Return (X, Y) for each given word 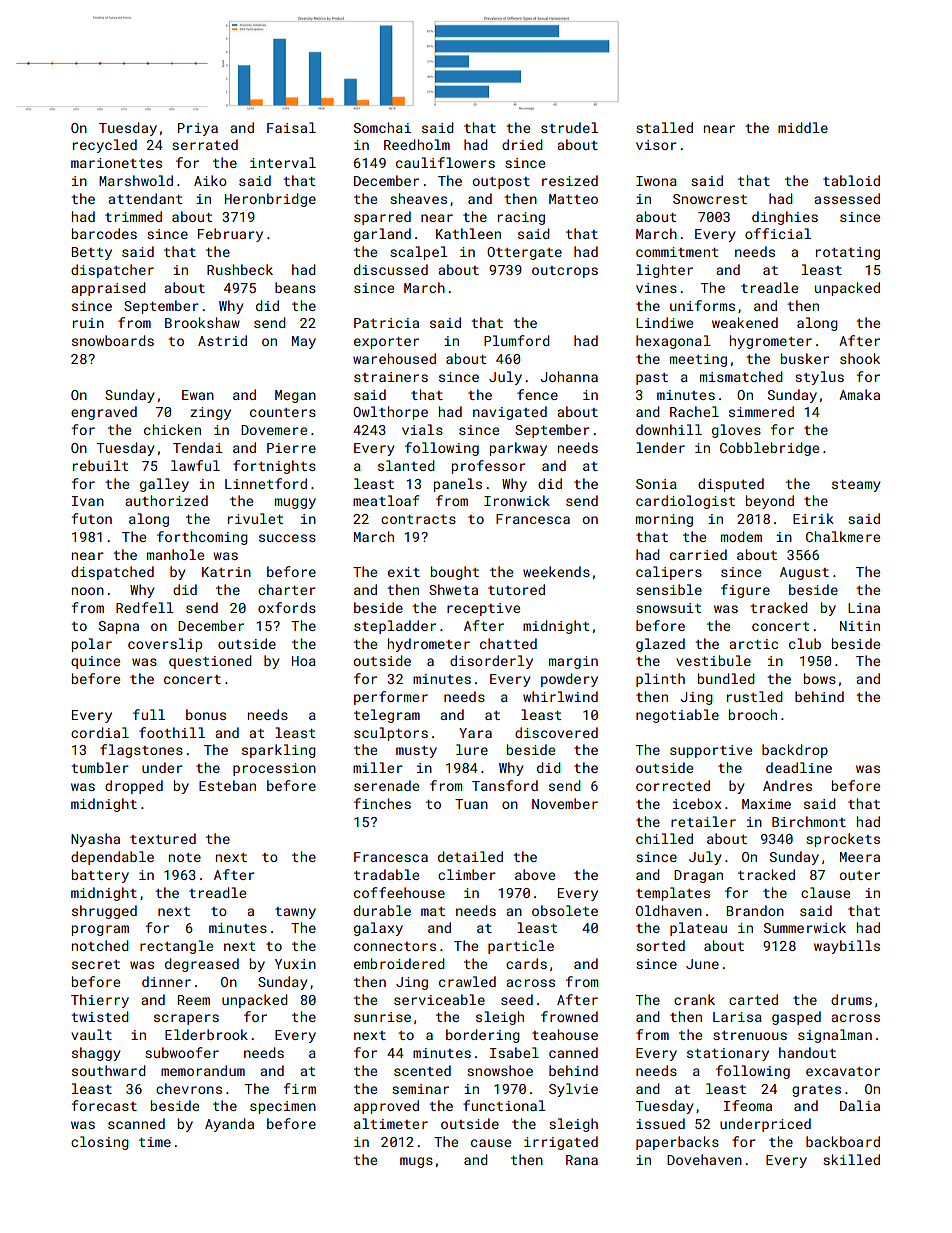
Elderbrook (206, 1034)
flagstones (141, 751)
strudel (569, 127)
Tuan (471, 804)
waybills (847, 947)
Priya (198, 129)
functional (504, 1105)
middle (803, 127)
